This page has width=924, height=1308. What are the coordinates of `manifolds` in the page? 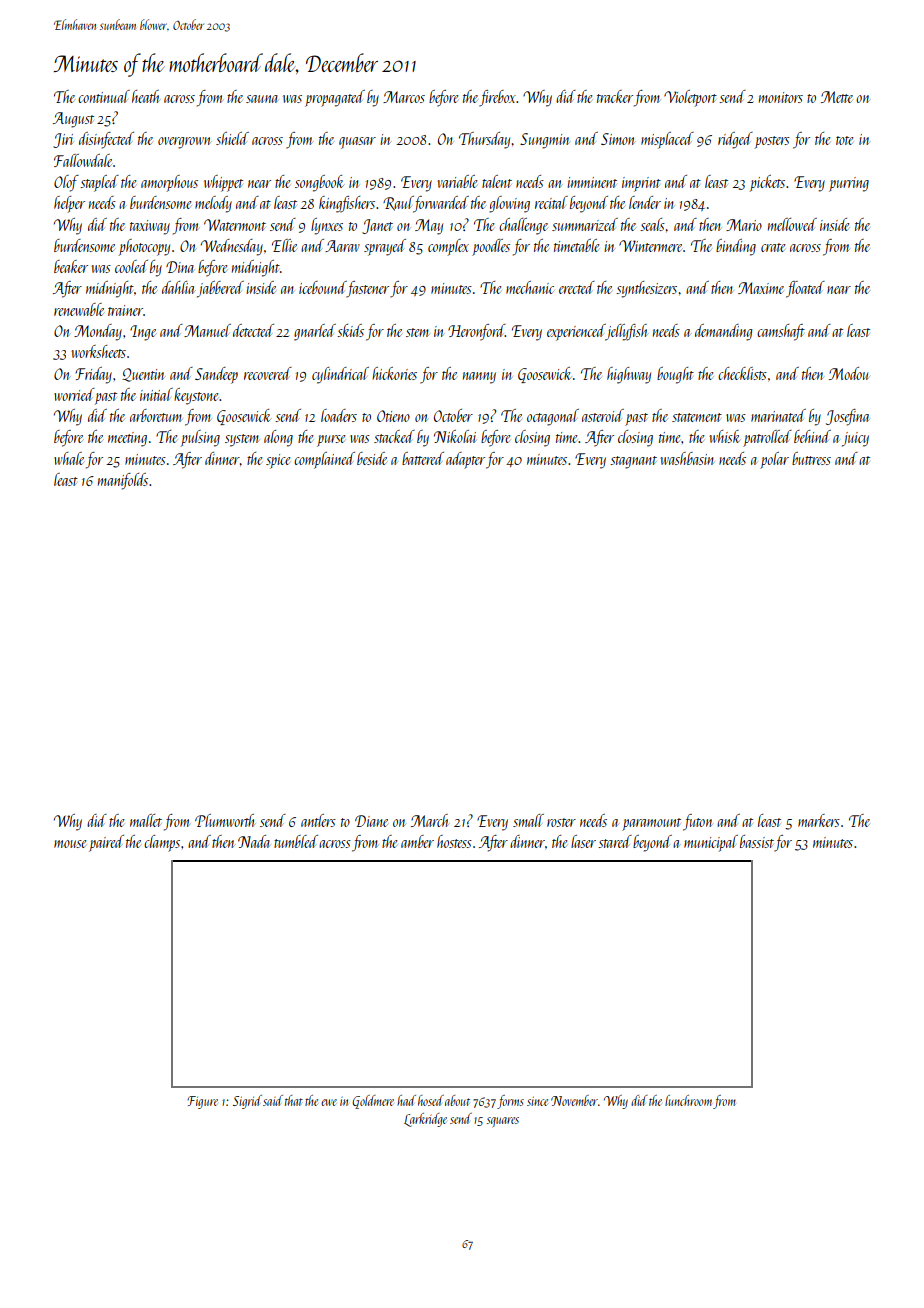 It's located at (123, 481).
